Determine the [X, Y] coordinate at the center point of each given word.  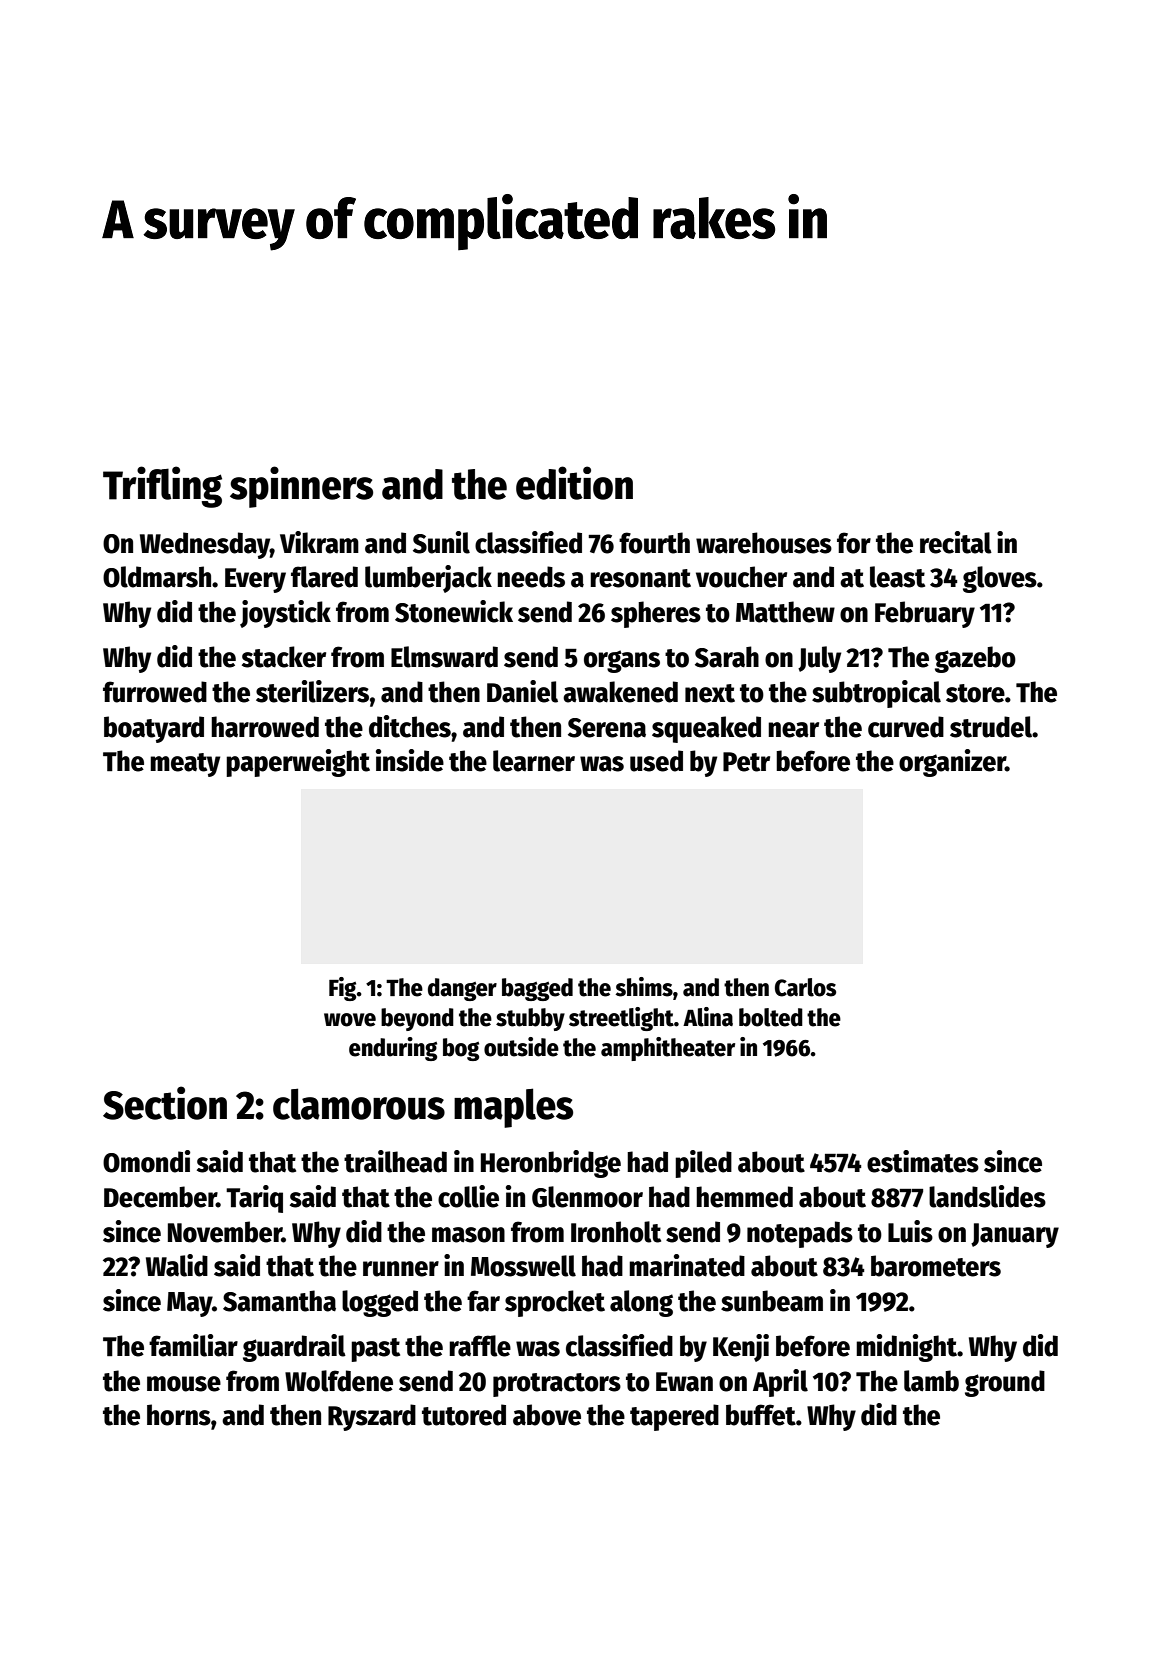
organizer [952, 763]
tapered [674, 1417]
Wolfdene [339, 1381]
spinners [301, 487]
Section [165, 1103]
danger [462, 989]
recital [956, 542]
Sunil [441, 542]
